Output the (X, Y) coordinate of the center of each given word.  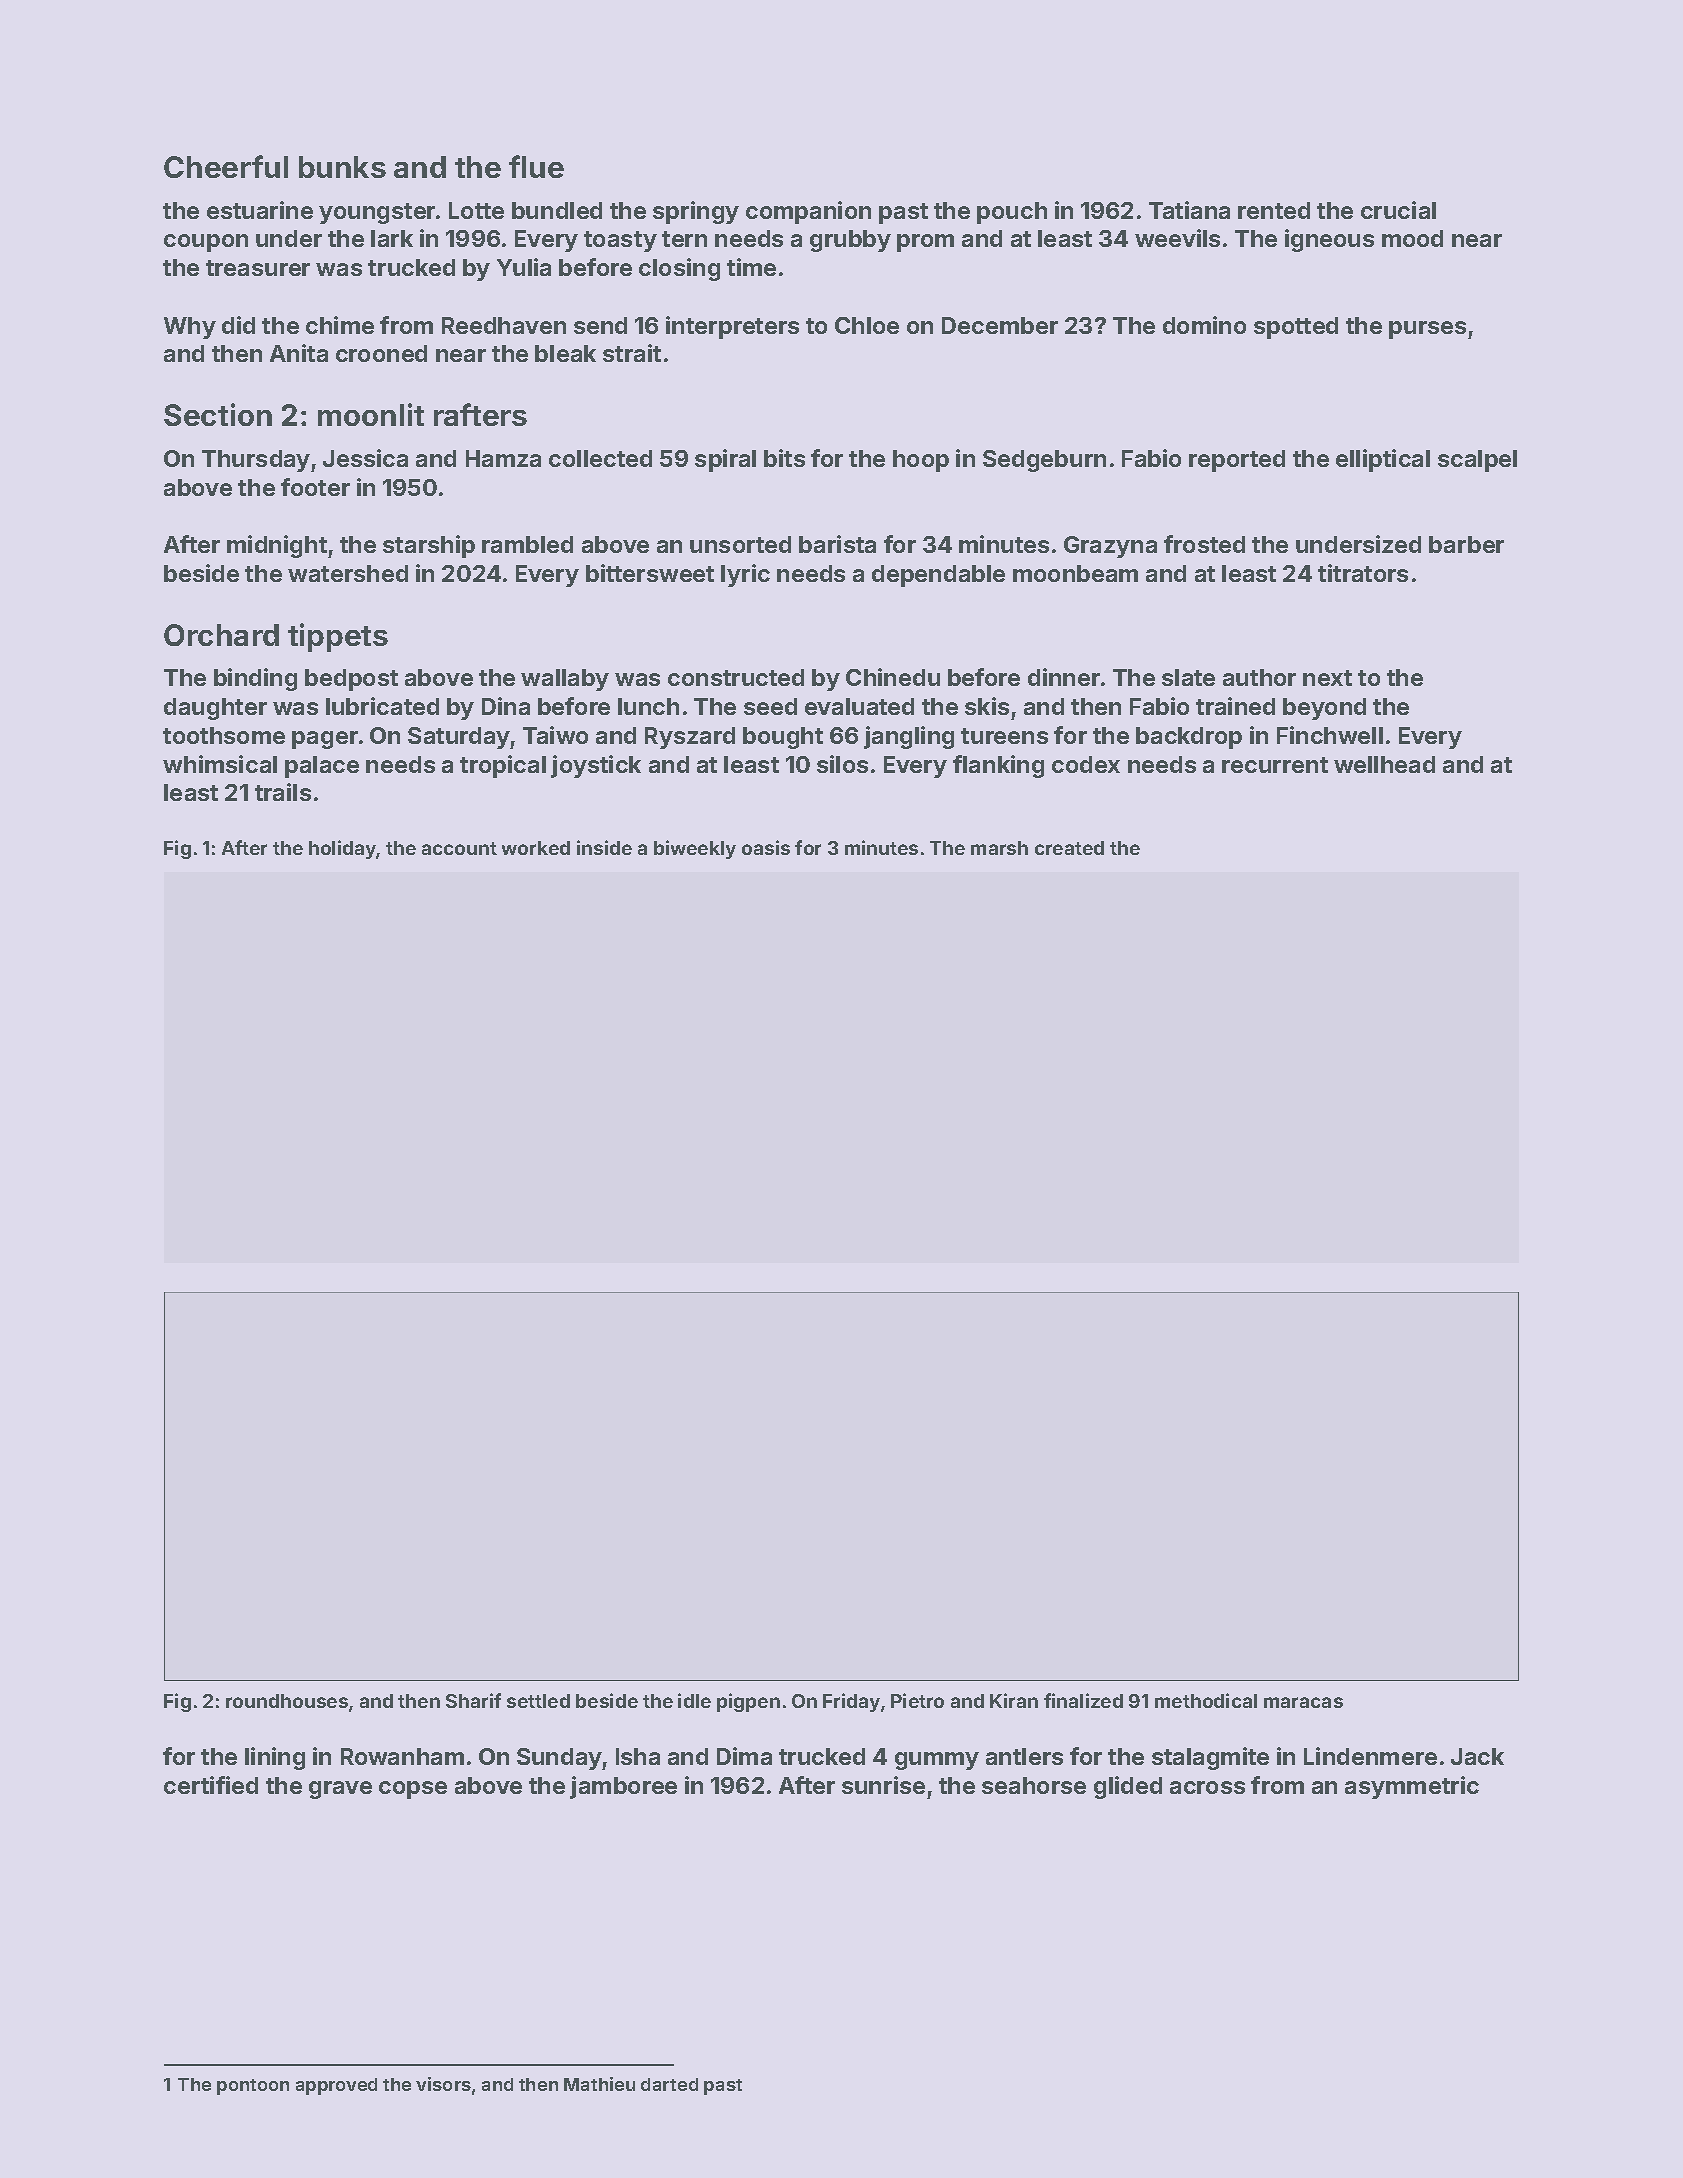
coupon (206, 243)
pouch (1012, 213)
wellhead (1384, 764)
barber (1466, 544)
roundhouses (287, 1701)
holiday (343, 849)
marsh (999, 848)
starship (429, 546)
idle (694, 1700)
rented (1274, 210)
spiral (725, 460)
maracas (1303, 1702)
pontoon (253, 2087)
